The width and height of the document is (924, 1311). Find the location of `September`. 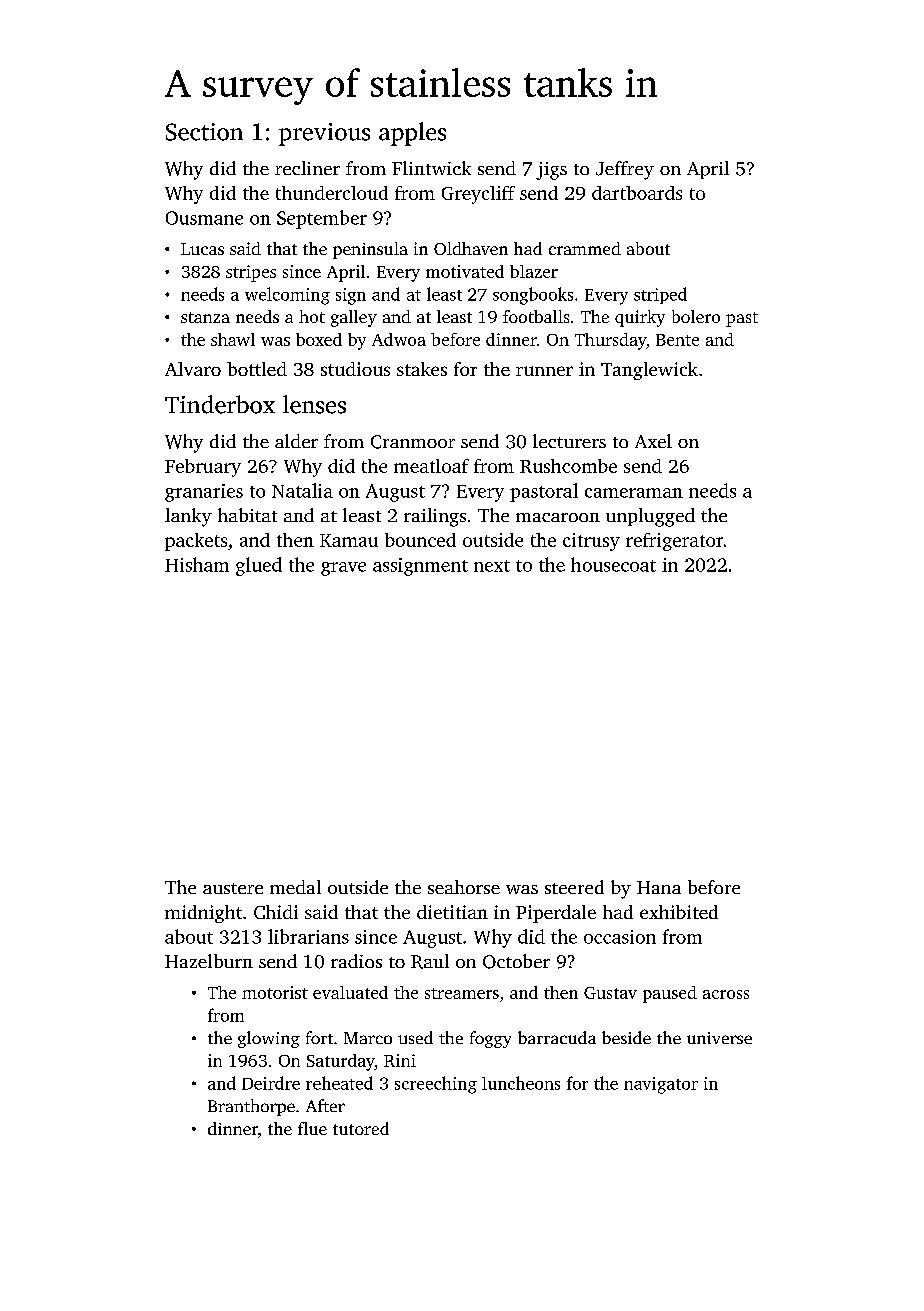

September is located at coordinates (322, 219).
